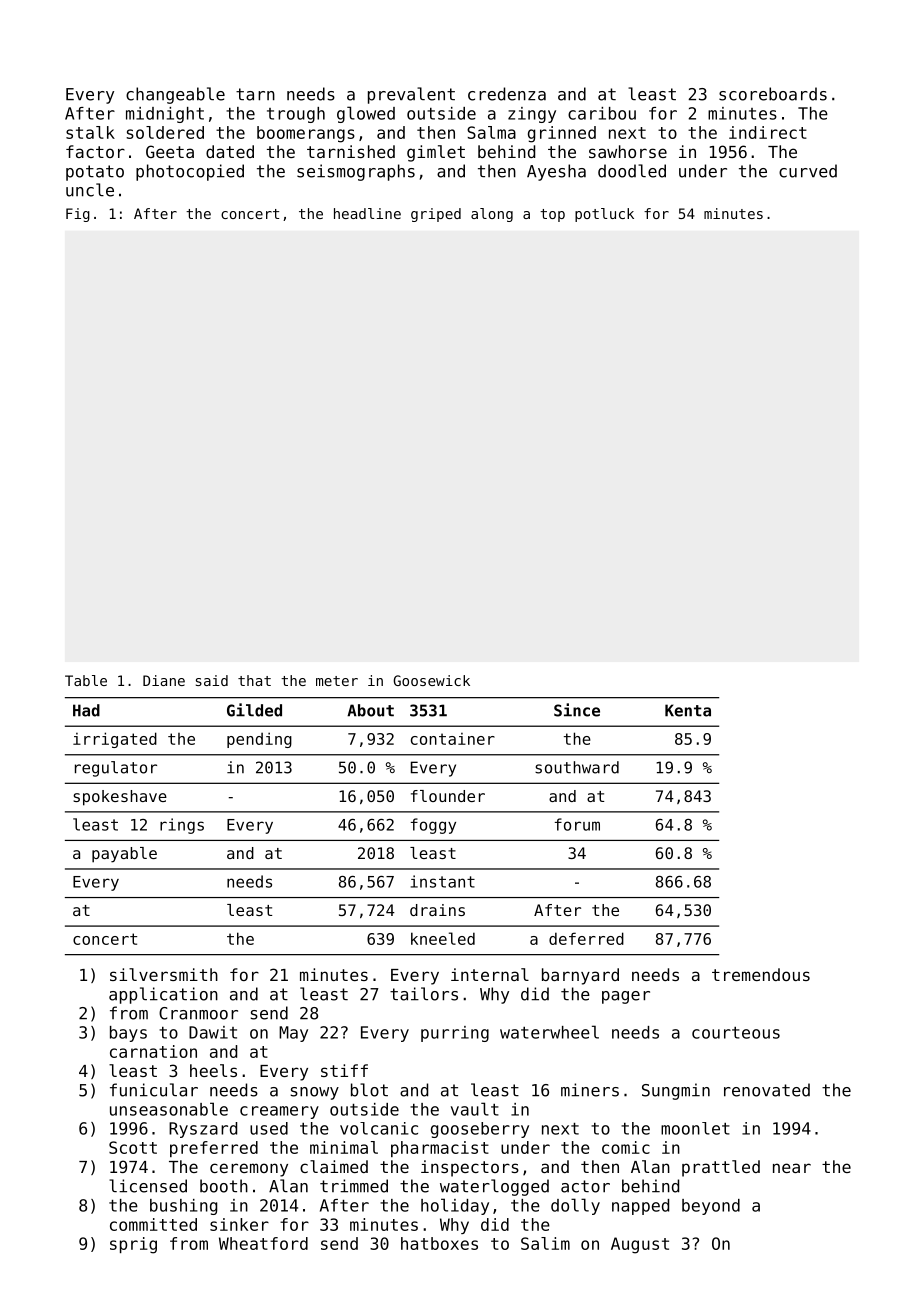 The height and width of the document is (1308, 924). Describe the element at coordinates (128, 1034) in the document. I see `bays` at that location.
